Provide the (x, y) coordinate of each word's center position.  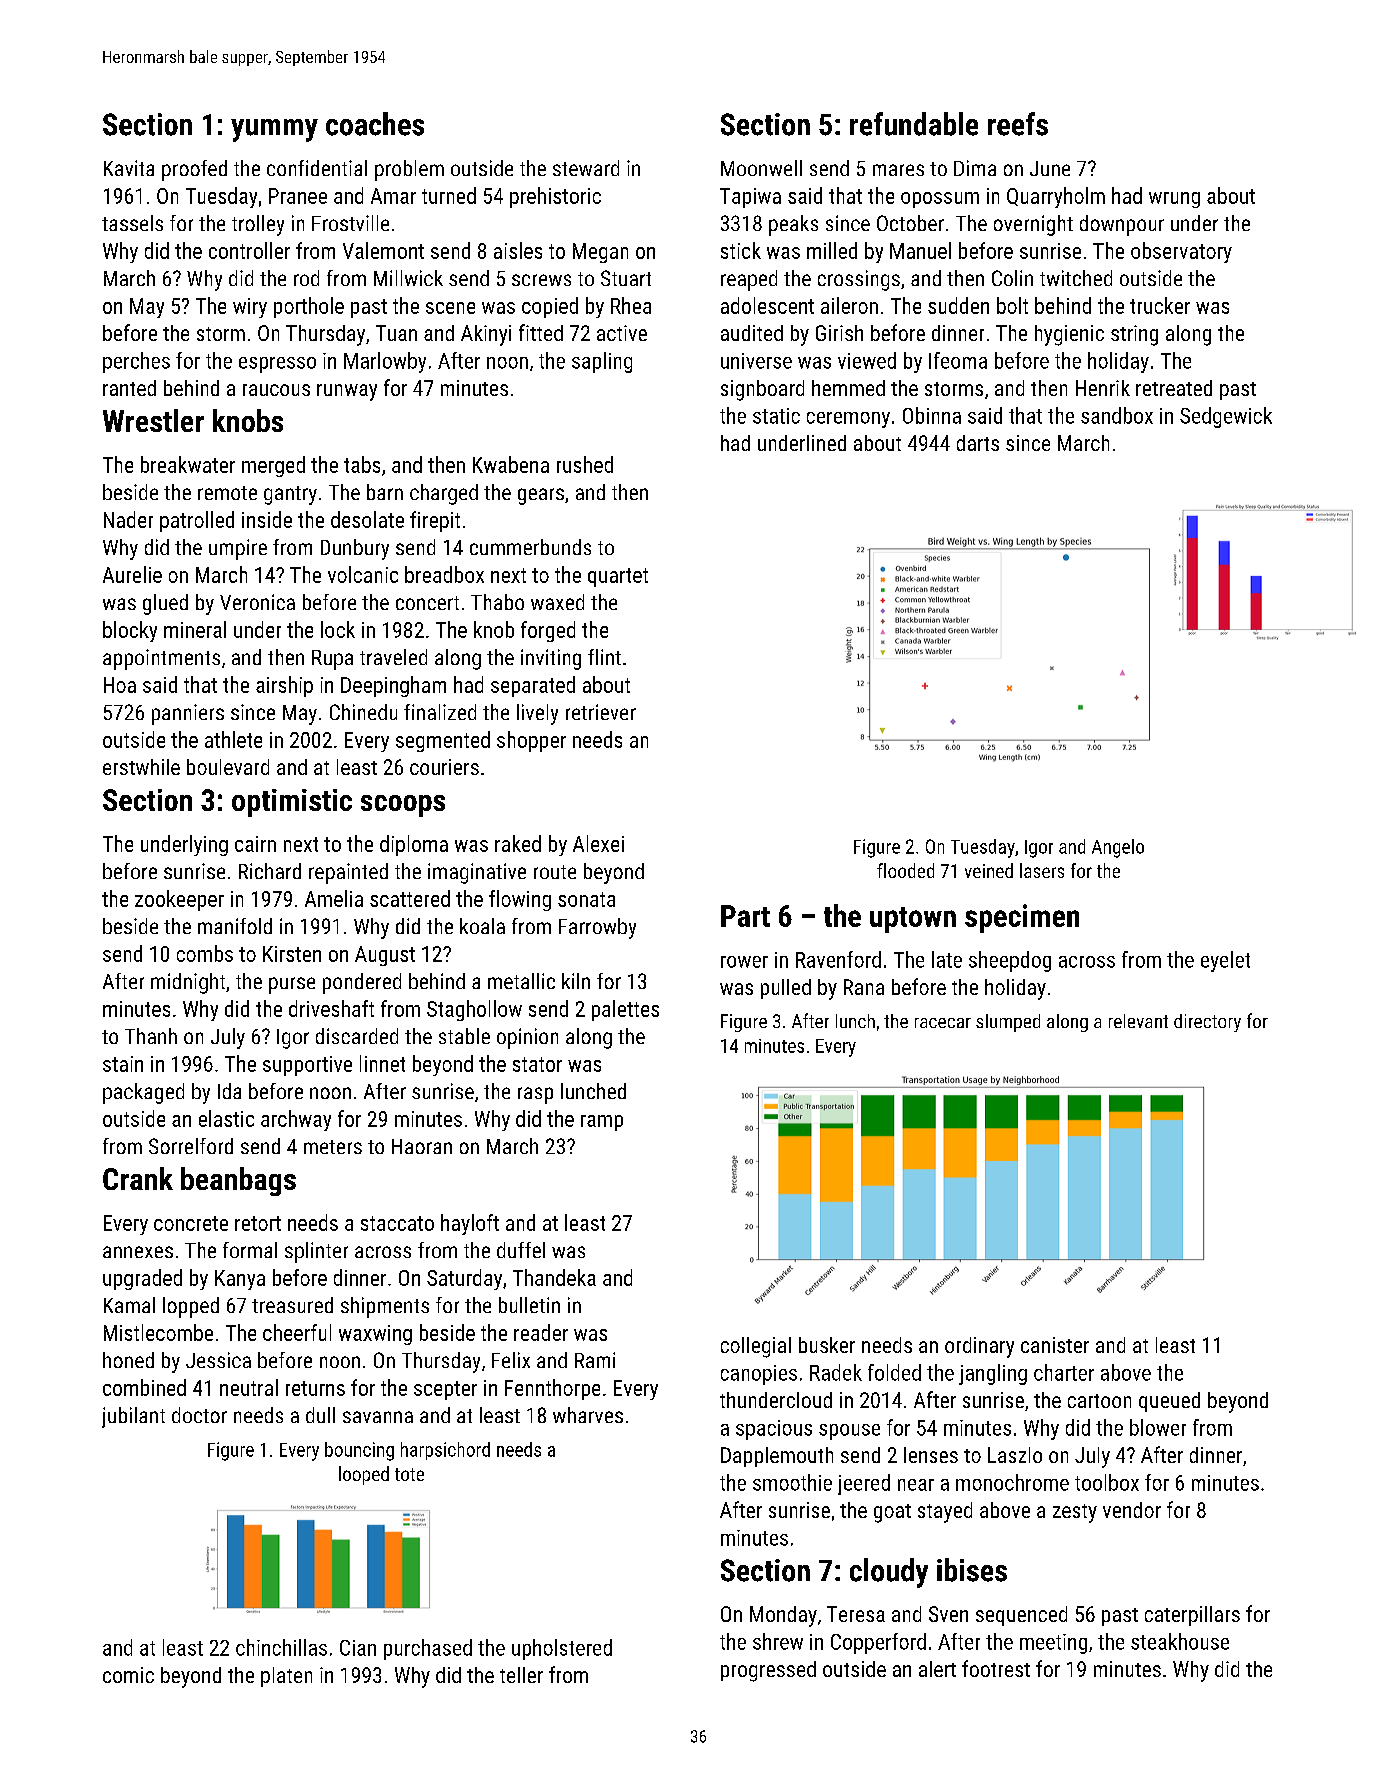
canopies (759, 1375)
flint (604, 657)
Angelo (1118, 848)
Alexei (598, 843)
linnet (382, 1063)
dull (320, 1415)
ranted (129, 388)
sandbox (1117, 415)
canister (1055, 1345)
